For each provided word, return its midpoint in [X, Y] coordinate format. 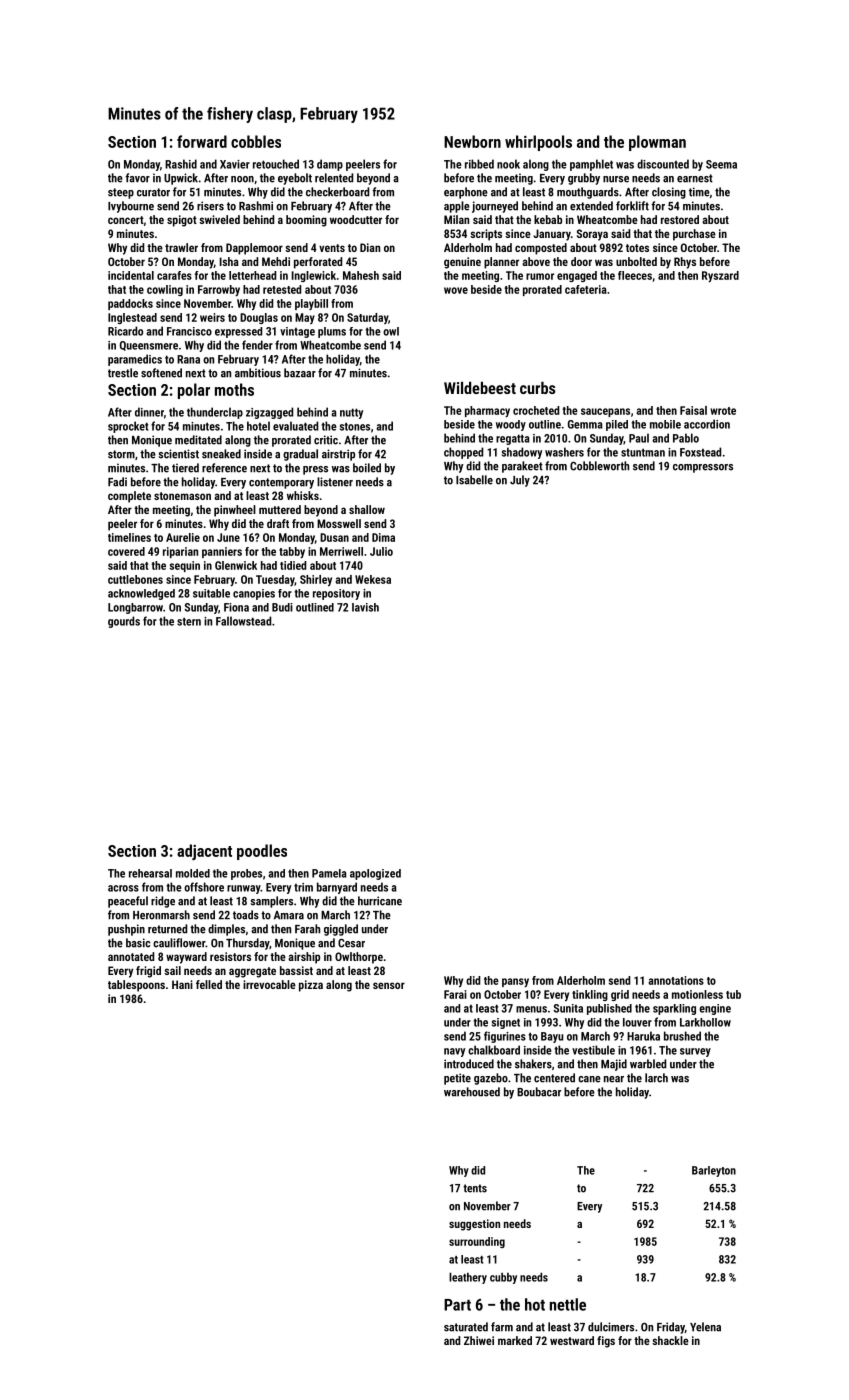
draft [278, 523]
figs [606, 1342]
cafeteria [586, 289]
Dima [383, 537]
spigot [182, 221]
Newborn [472, 141]
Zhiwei [479, 1340]
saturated [466, 1327]
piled [617, 425]
